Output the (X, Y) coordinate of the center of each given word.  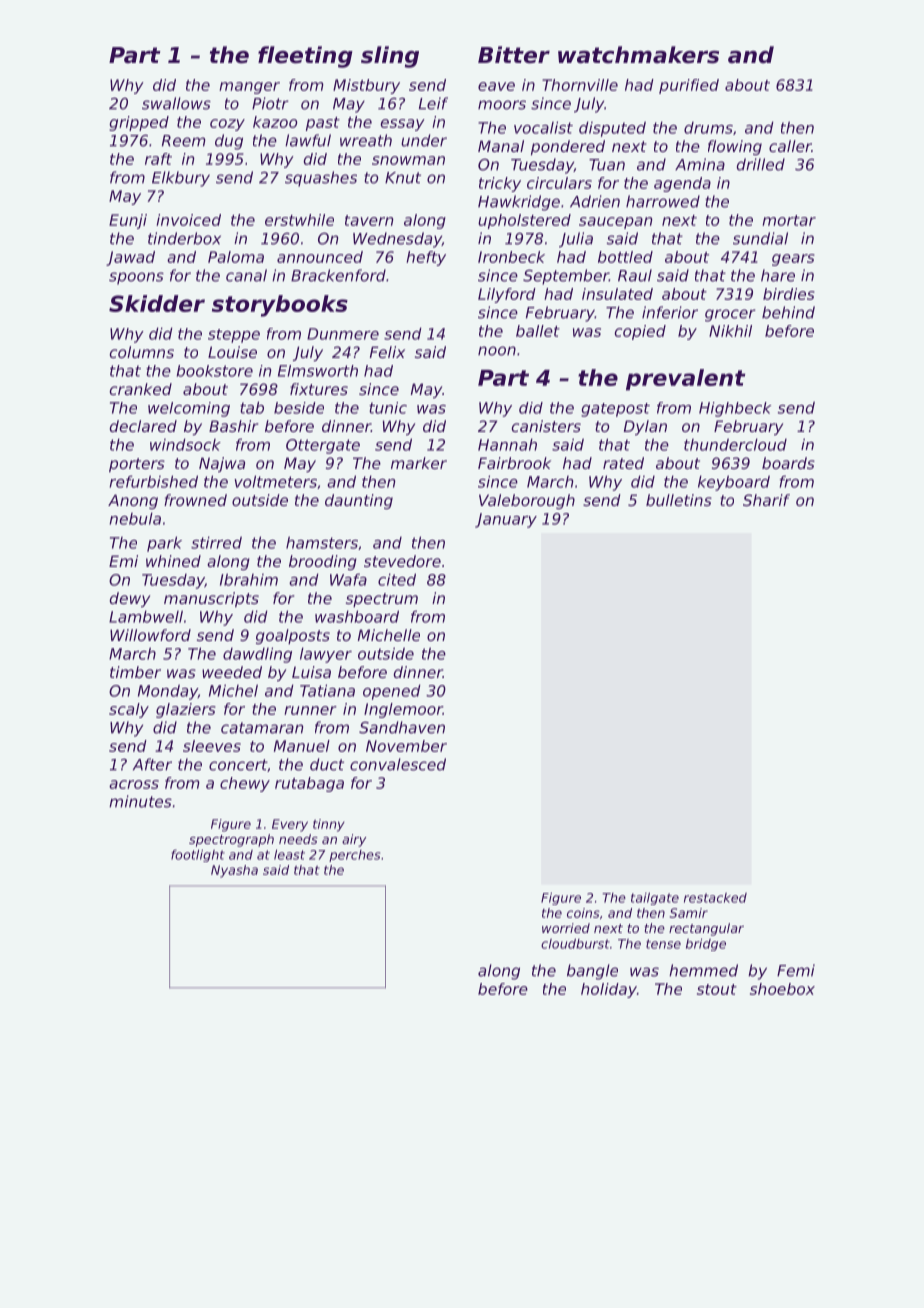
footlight (198, 855)
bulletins (679, 500)
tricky (500, 184)
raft (158, 159)
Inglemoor (403, 710)
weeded (232, 672)
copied (640, 332)
